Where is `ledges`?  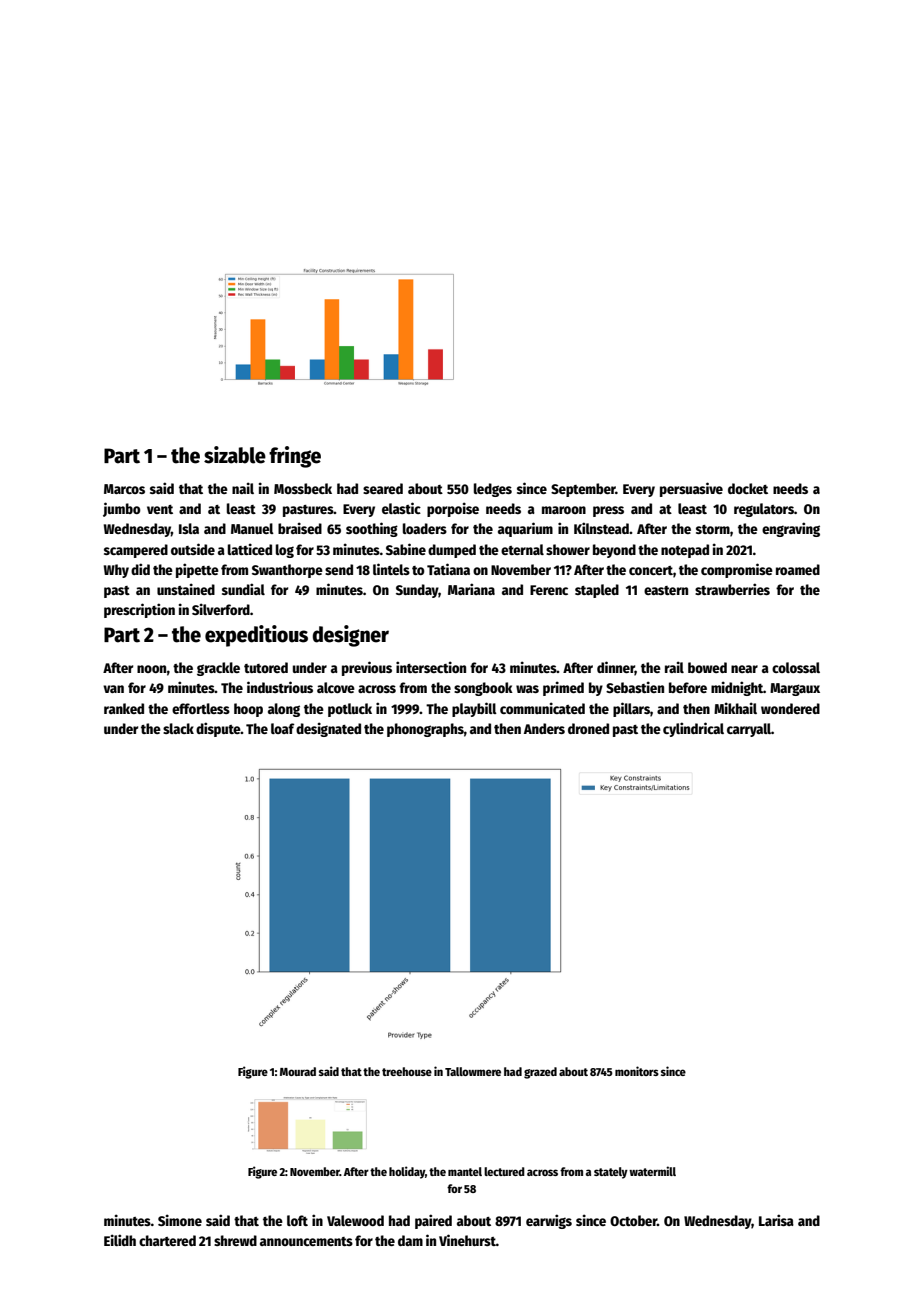 ledges is located at coordinates (493, 490).
